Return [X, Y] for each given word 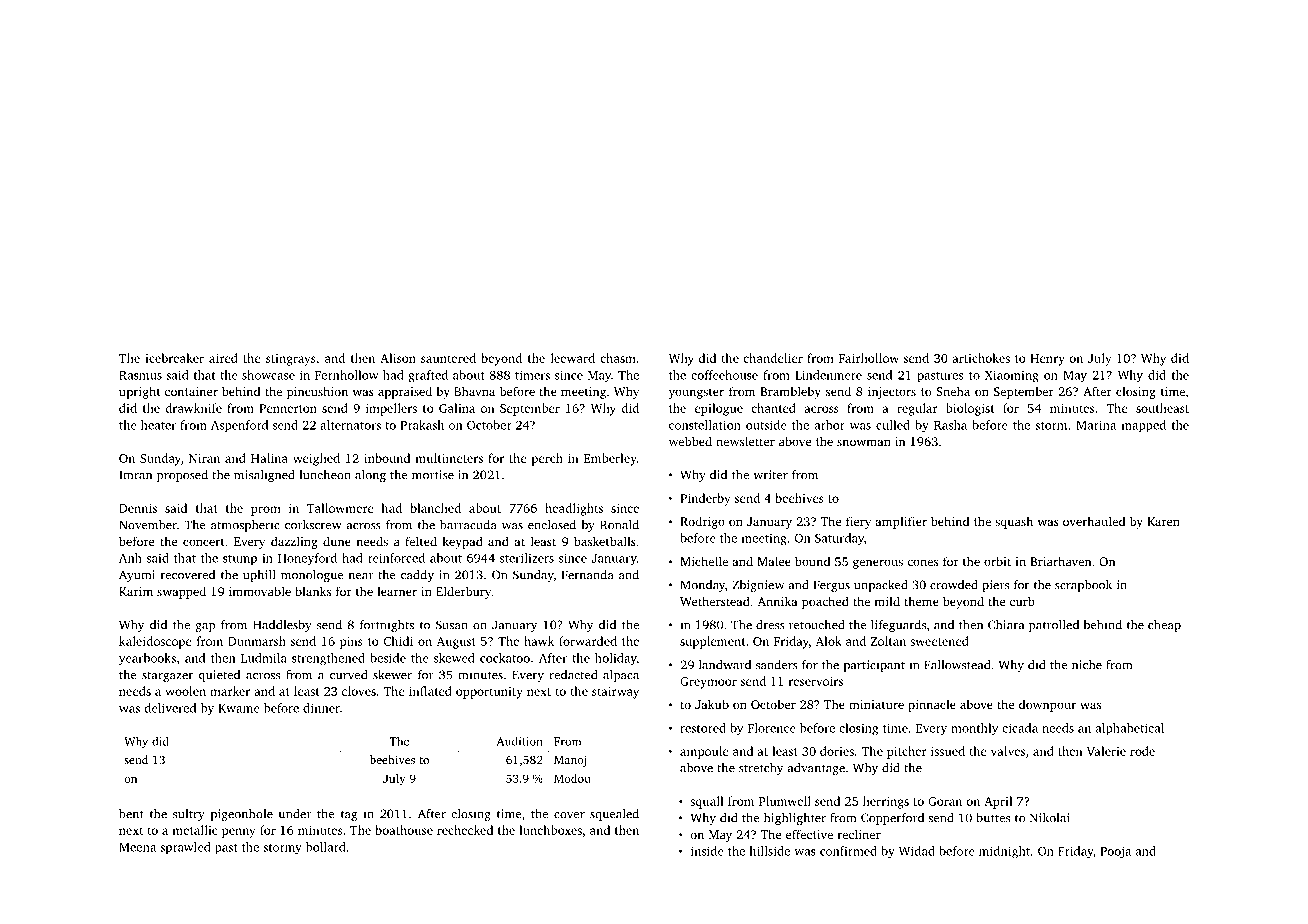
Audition [520, 741]
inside [707, 851]
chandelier [773, 358]
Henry [1047, 360]
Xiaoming [1012, 376]
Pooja [1115, 852]
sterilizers [527, 558]
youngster [696, 393]
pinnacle [932, 705]
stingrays [291, 360]
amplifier [901, 522]
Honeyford [307, 559]
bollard [326, 847]
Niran [204, 458]
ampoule [704, 752]
